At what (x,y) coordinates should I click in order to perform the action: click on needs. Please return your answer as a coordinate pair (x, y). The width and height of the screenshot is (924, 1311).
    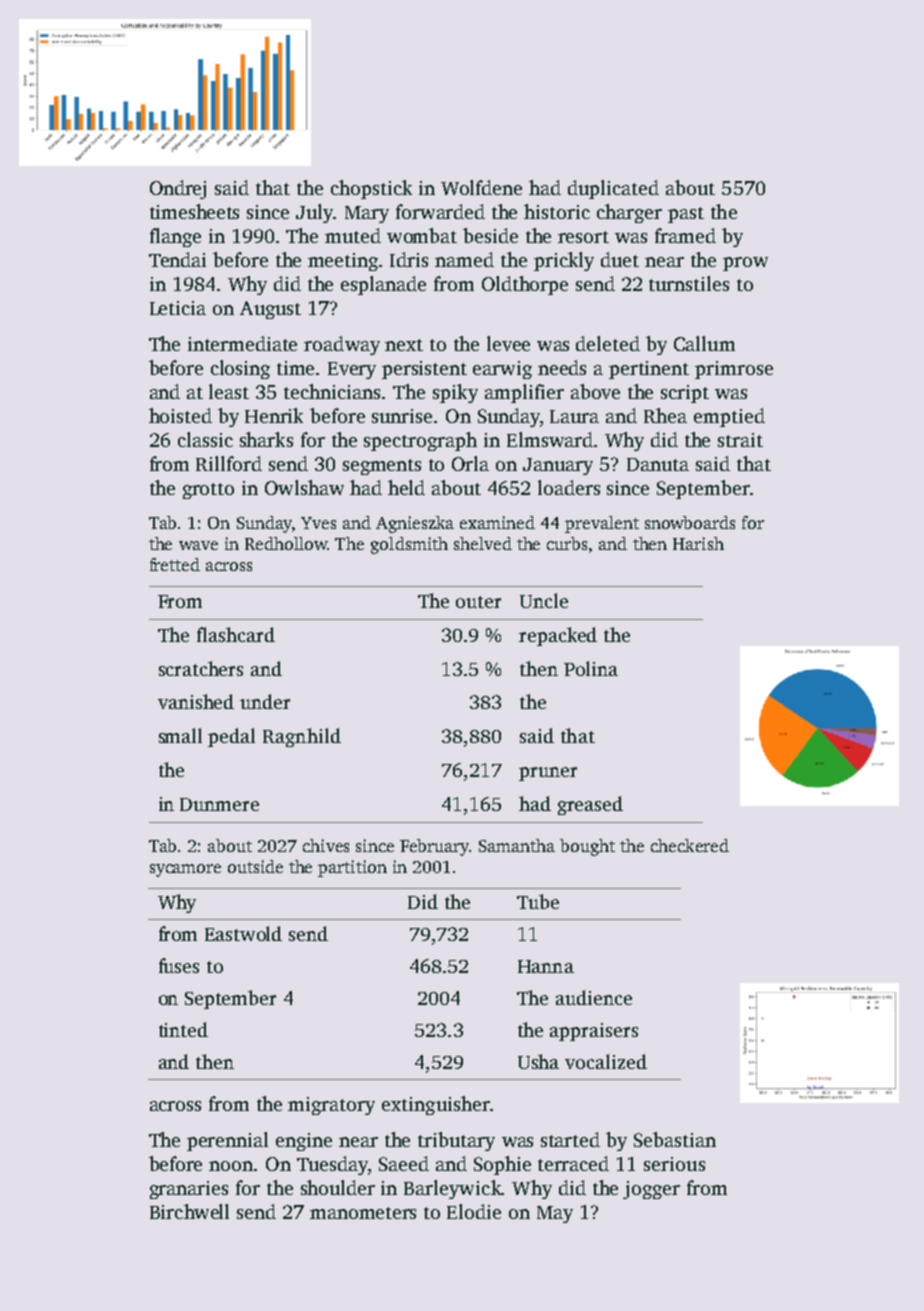
    Looking at the image, I should click on (562, 367).
